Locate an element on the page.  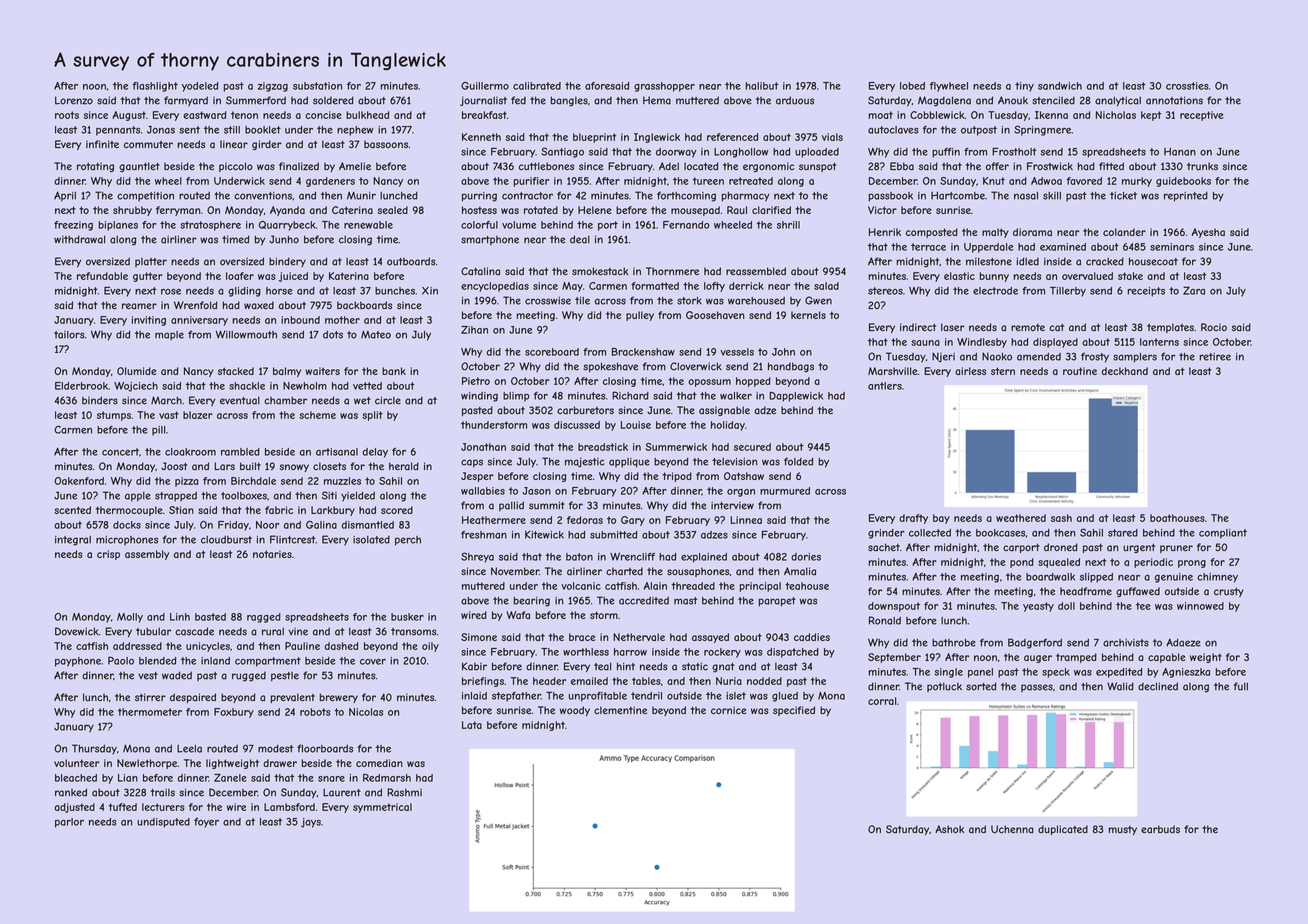
boathouses is located at coordinates (1177, 518).
